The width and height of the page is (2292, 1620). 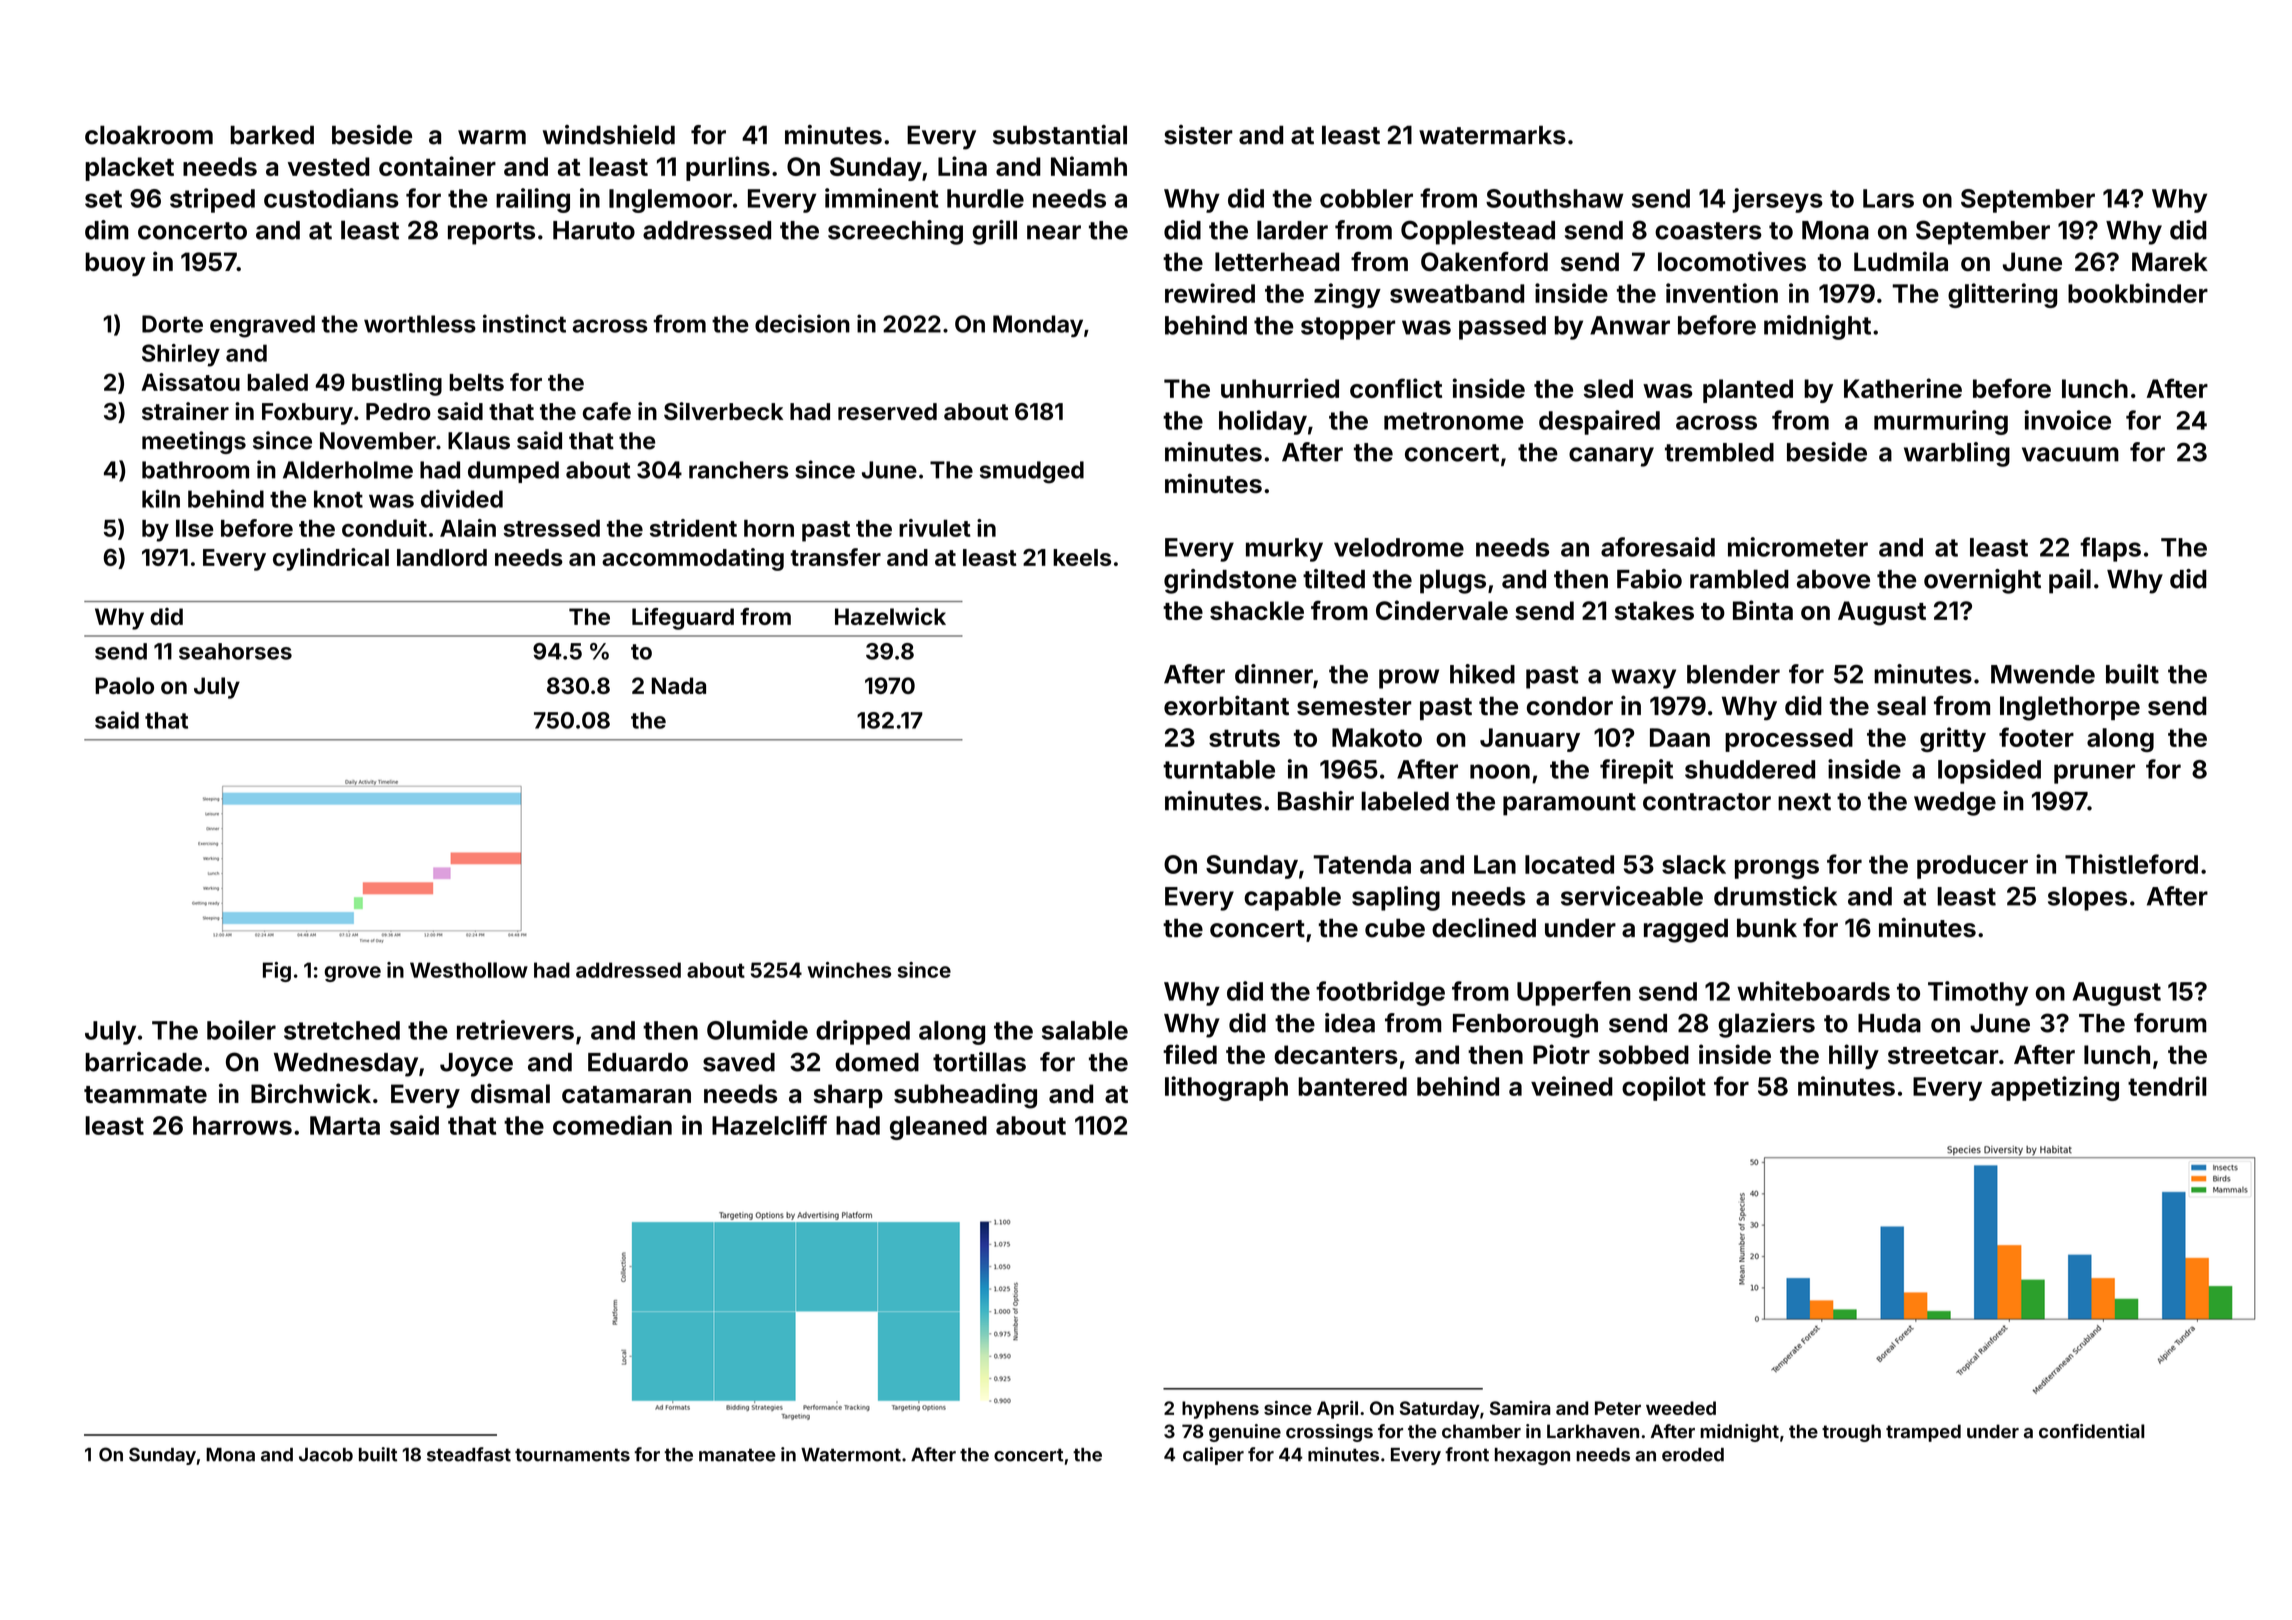 What do you see at coordinates (1888, 198) in the page?
I see `Lars` at bounding box center [1888, 198].
